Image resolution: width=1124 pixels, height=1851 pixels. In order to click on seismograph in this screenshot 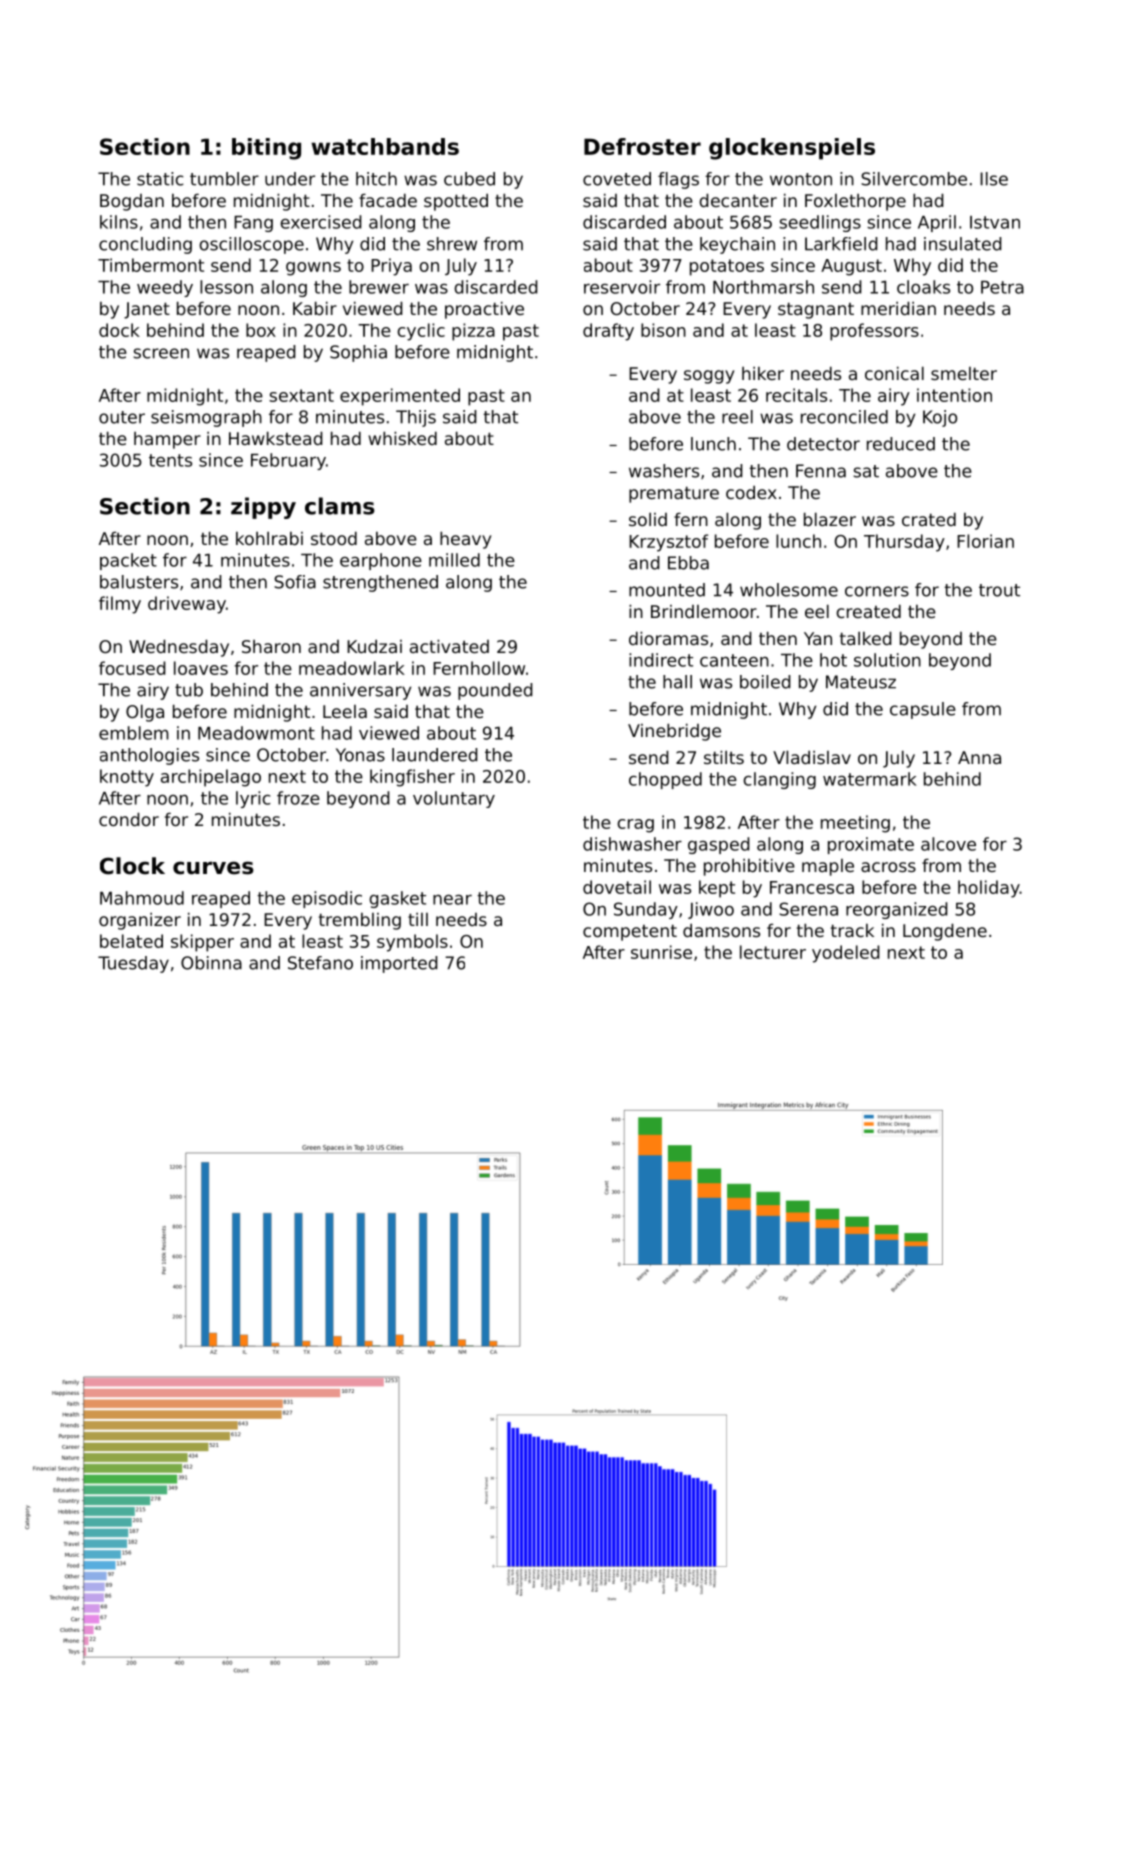, I will do `click(206, 418)`.
